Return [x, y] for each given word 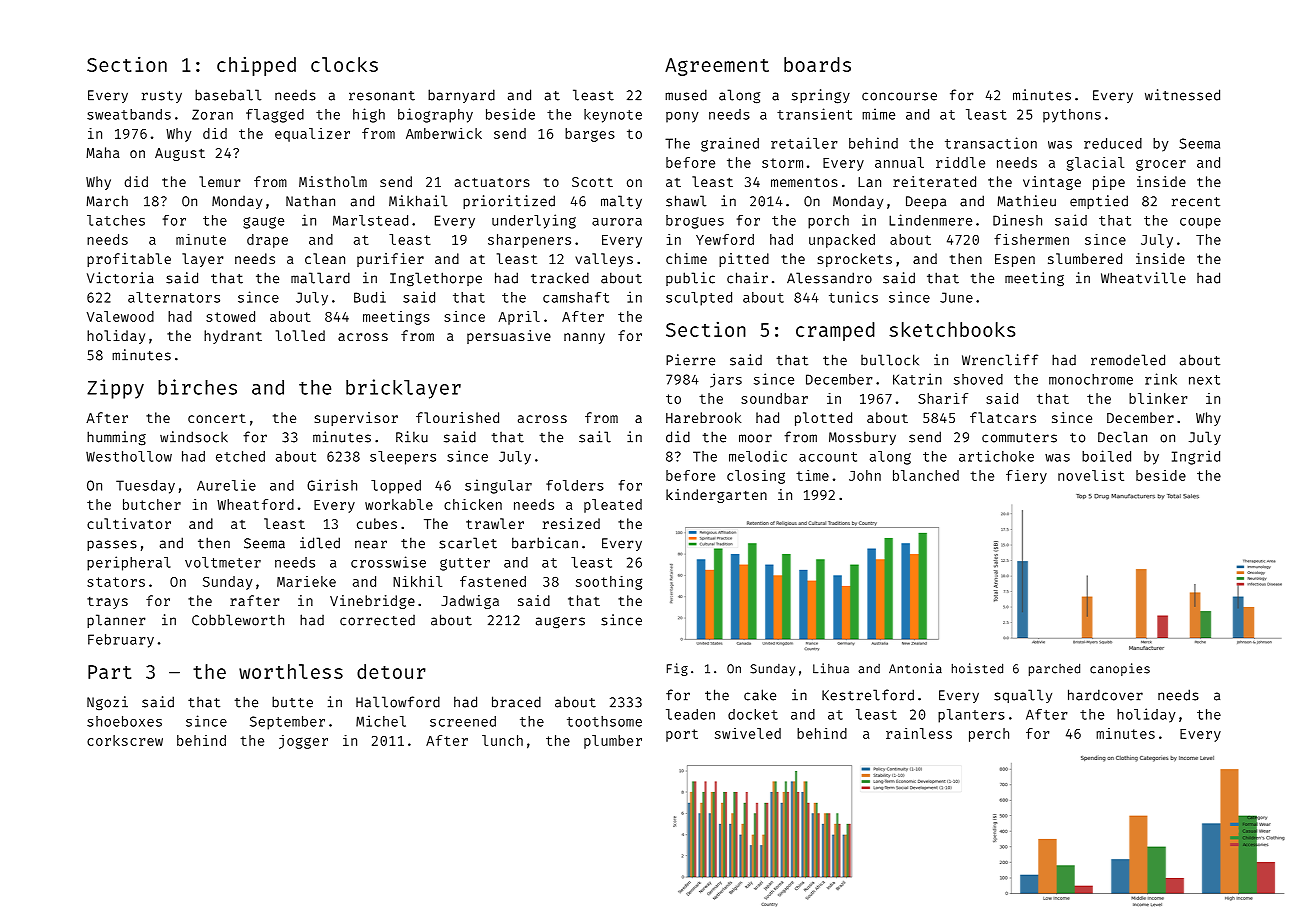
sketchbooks [952, 329]
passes [112, 545]
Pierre [690, 360]
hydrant [233, 337]
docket [753, 714]
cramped [835, 331]
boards [817, 64]
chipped [256, 66]
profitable [129, 260]
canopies [1120, 669]
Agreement [717, 67]
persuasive [509, 337]
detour [391, 671]
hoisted [977, 668]
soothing [609, 583]
